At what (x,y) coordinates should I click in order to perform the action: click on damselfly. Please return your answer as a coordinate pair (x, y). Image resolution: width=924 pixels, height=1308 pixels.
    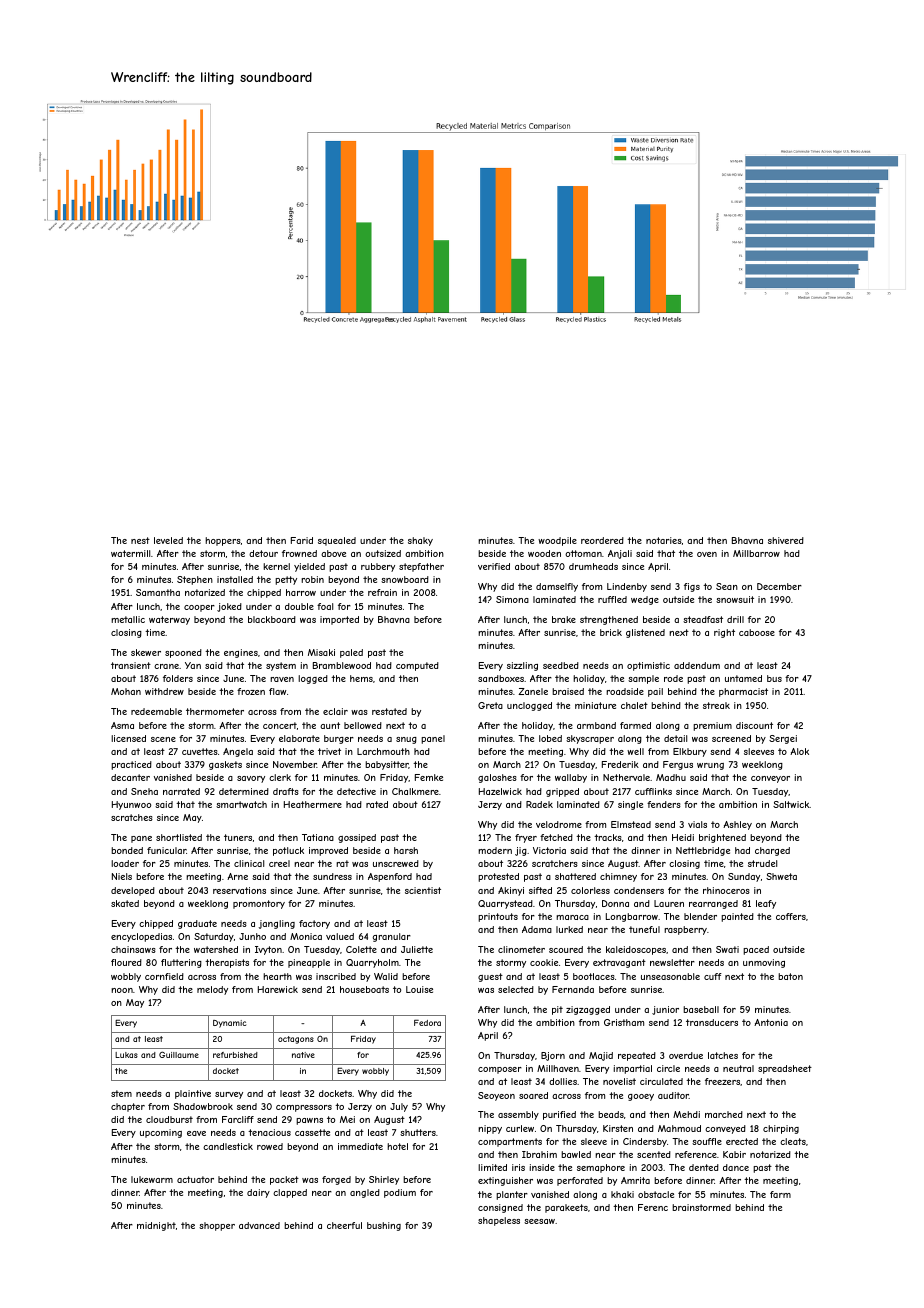
    Looking at the image, I should click on (557, 587).
